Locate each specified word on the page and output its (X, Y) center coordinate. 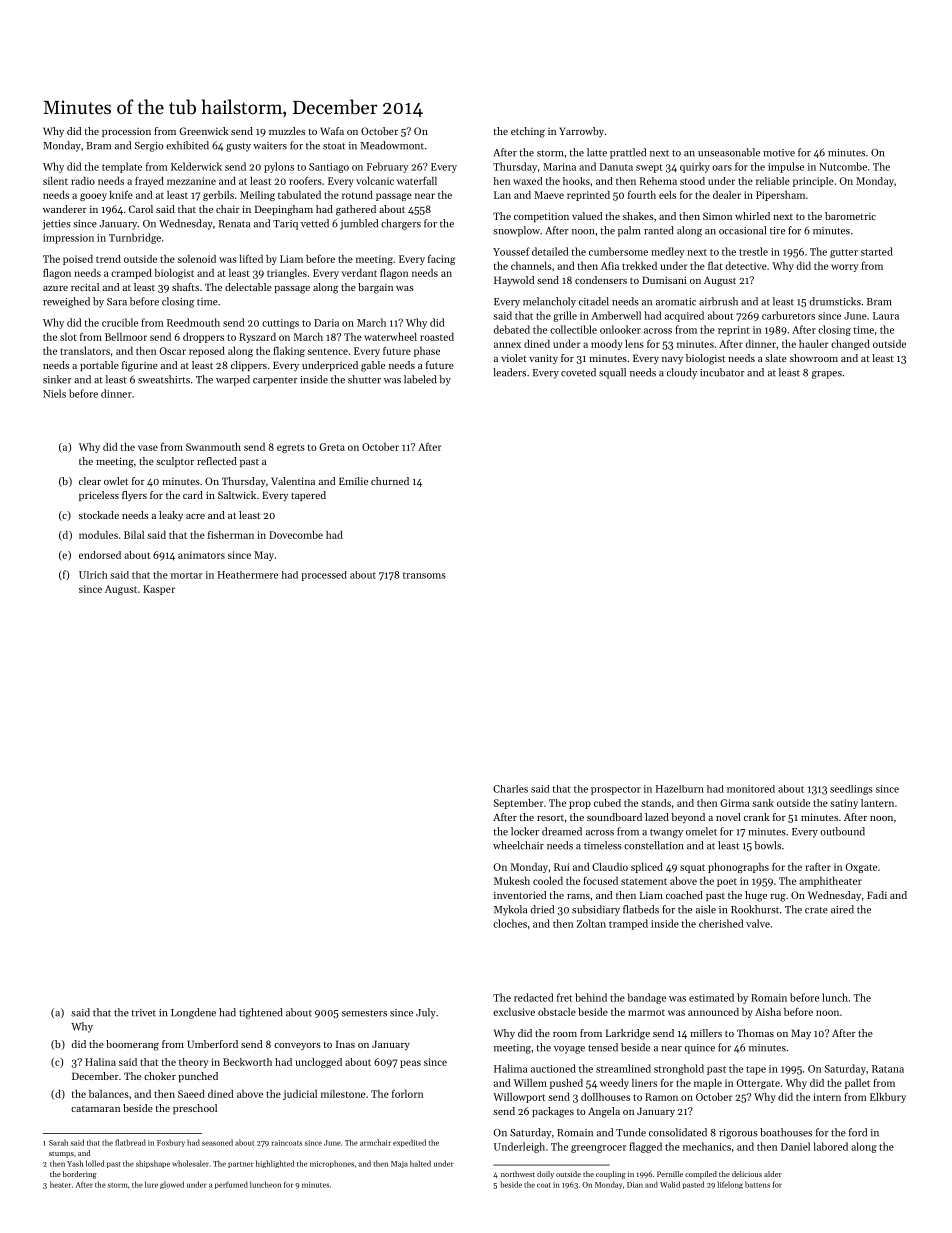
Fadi (877, 895)
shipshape (153, 1164)
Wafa (332, 131)
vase (148, 448)
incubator (722, 372)
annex (507, 345)
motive (779, 153)
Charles (510, 789)
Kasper (159, 590)
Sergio (149, 147)
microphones (332, 1164)
